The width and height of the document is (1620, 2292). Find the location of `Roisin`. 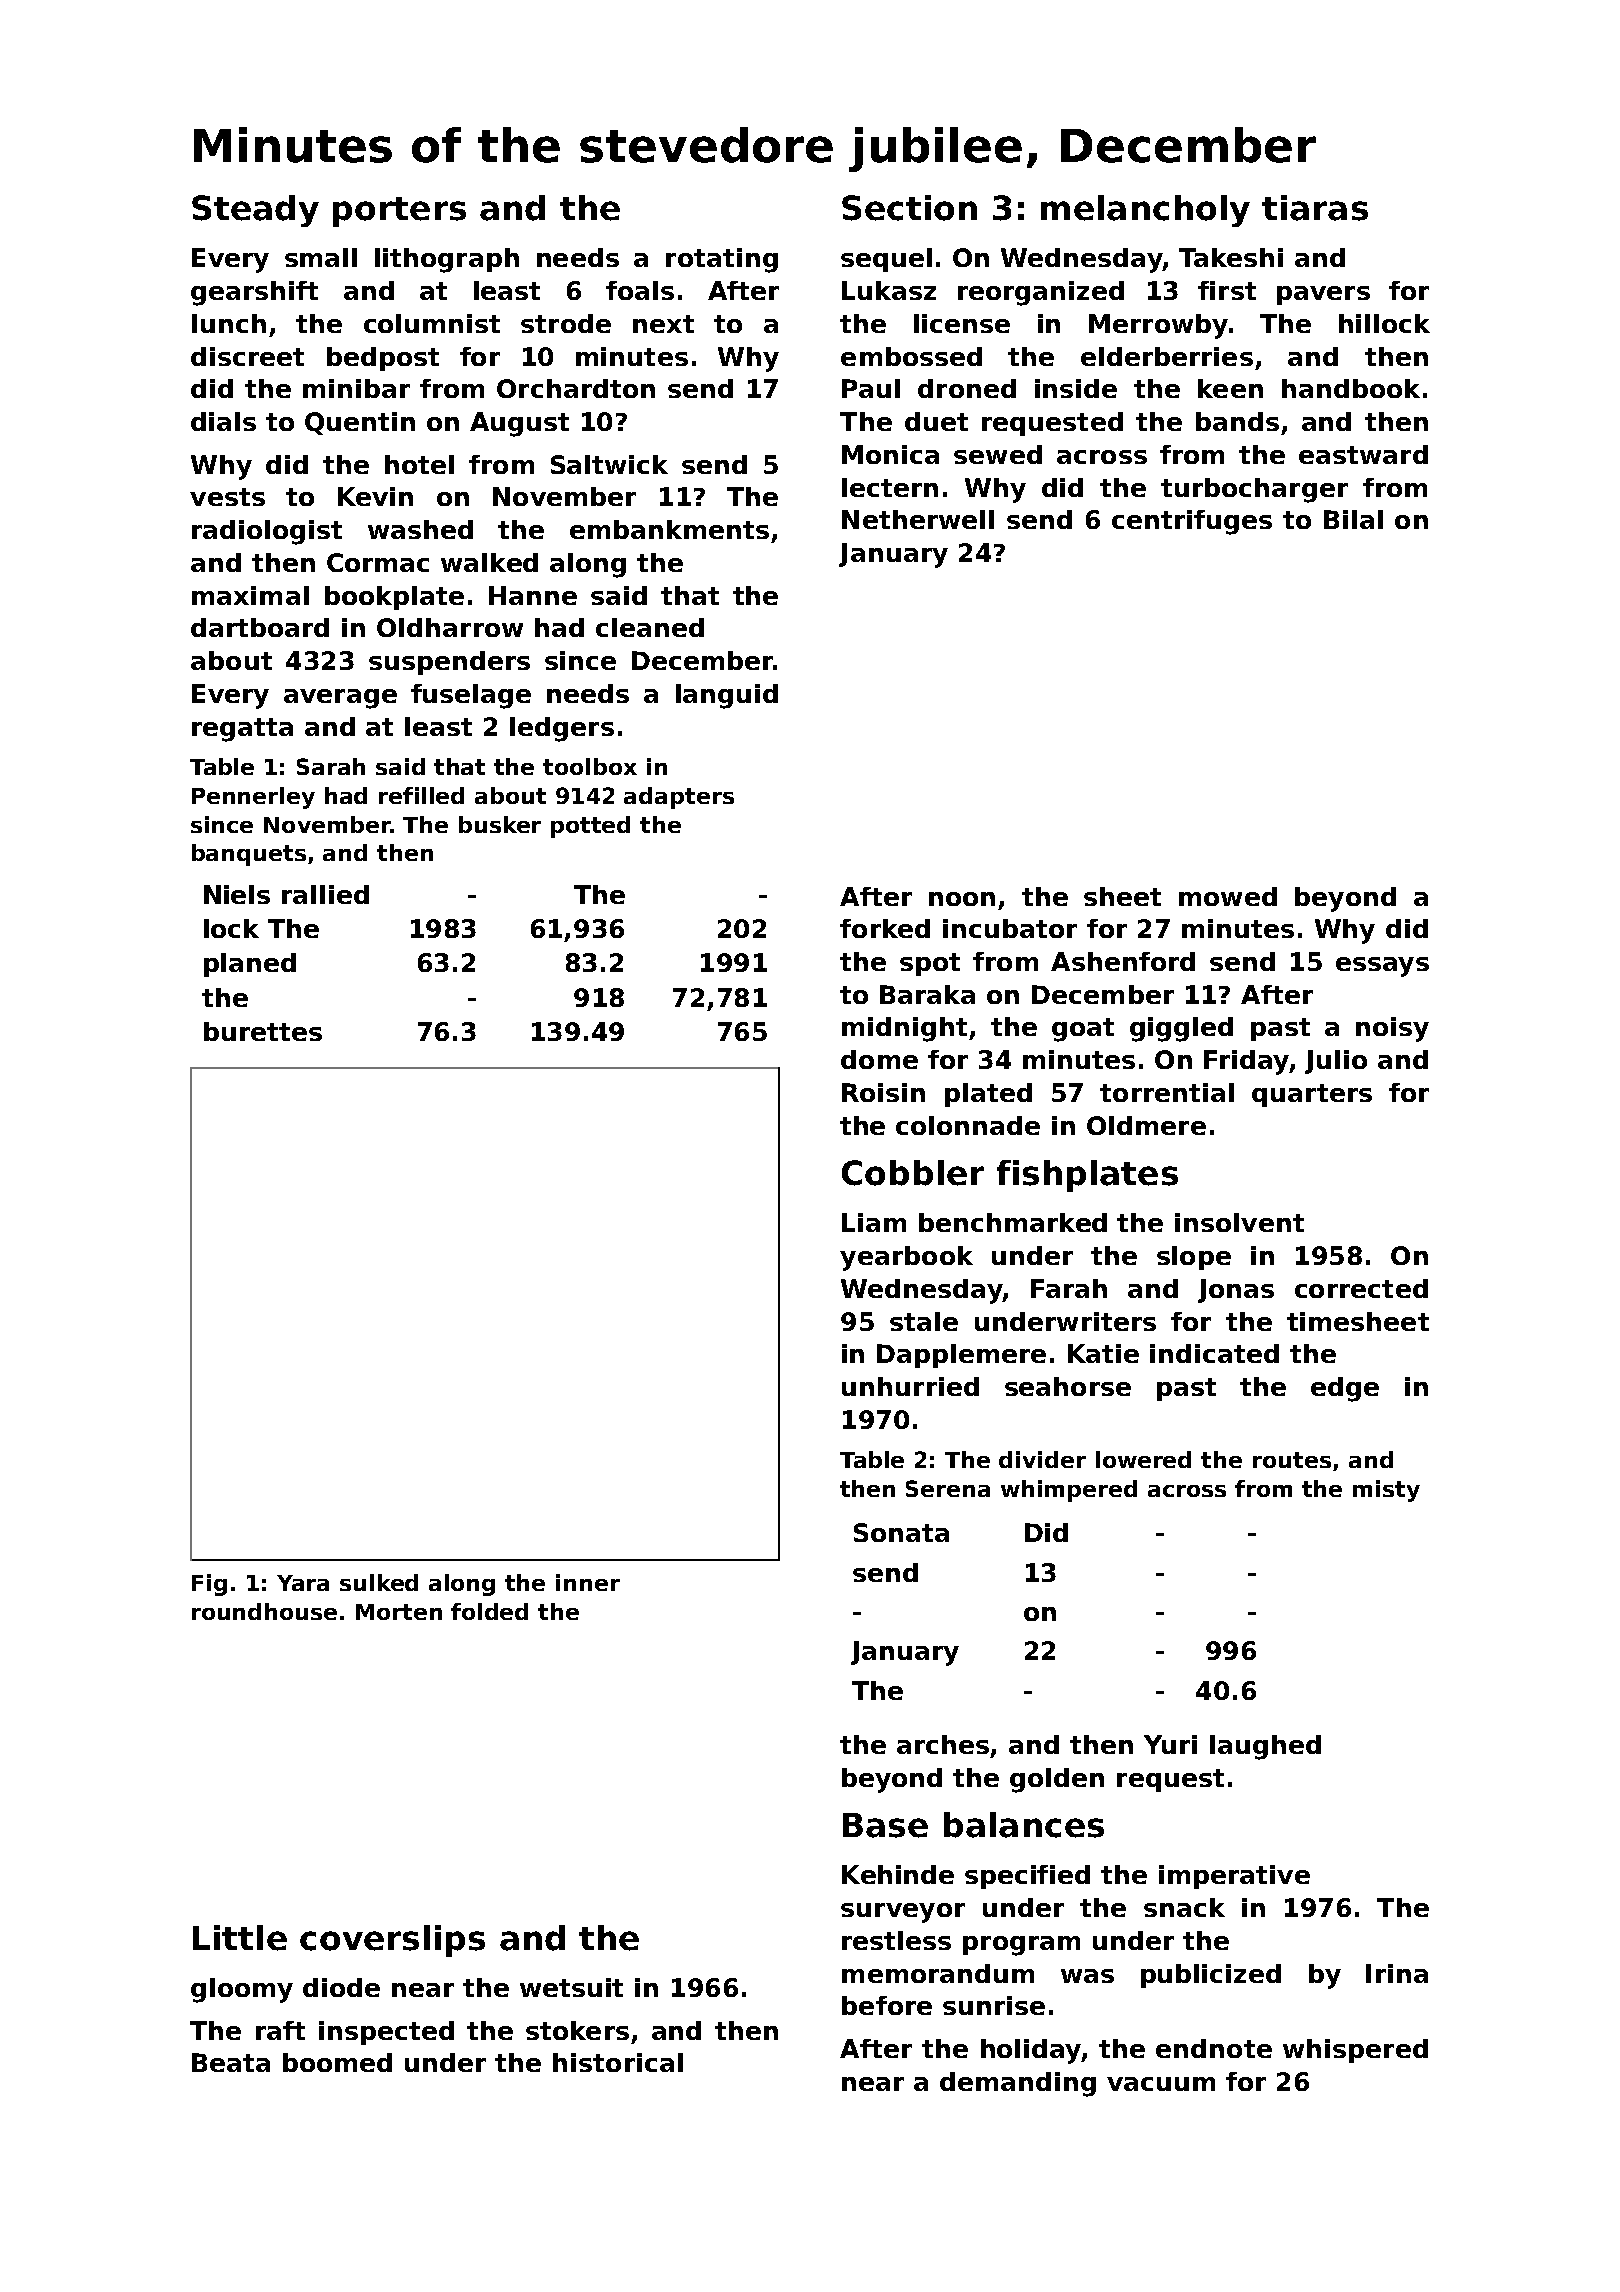

Roisin is located at coordinates (883, 1092).
